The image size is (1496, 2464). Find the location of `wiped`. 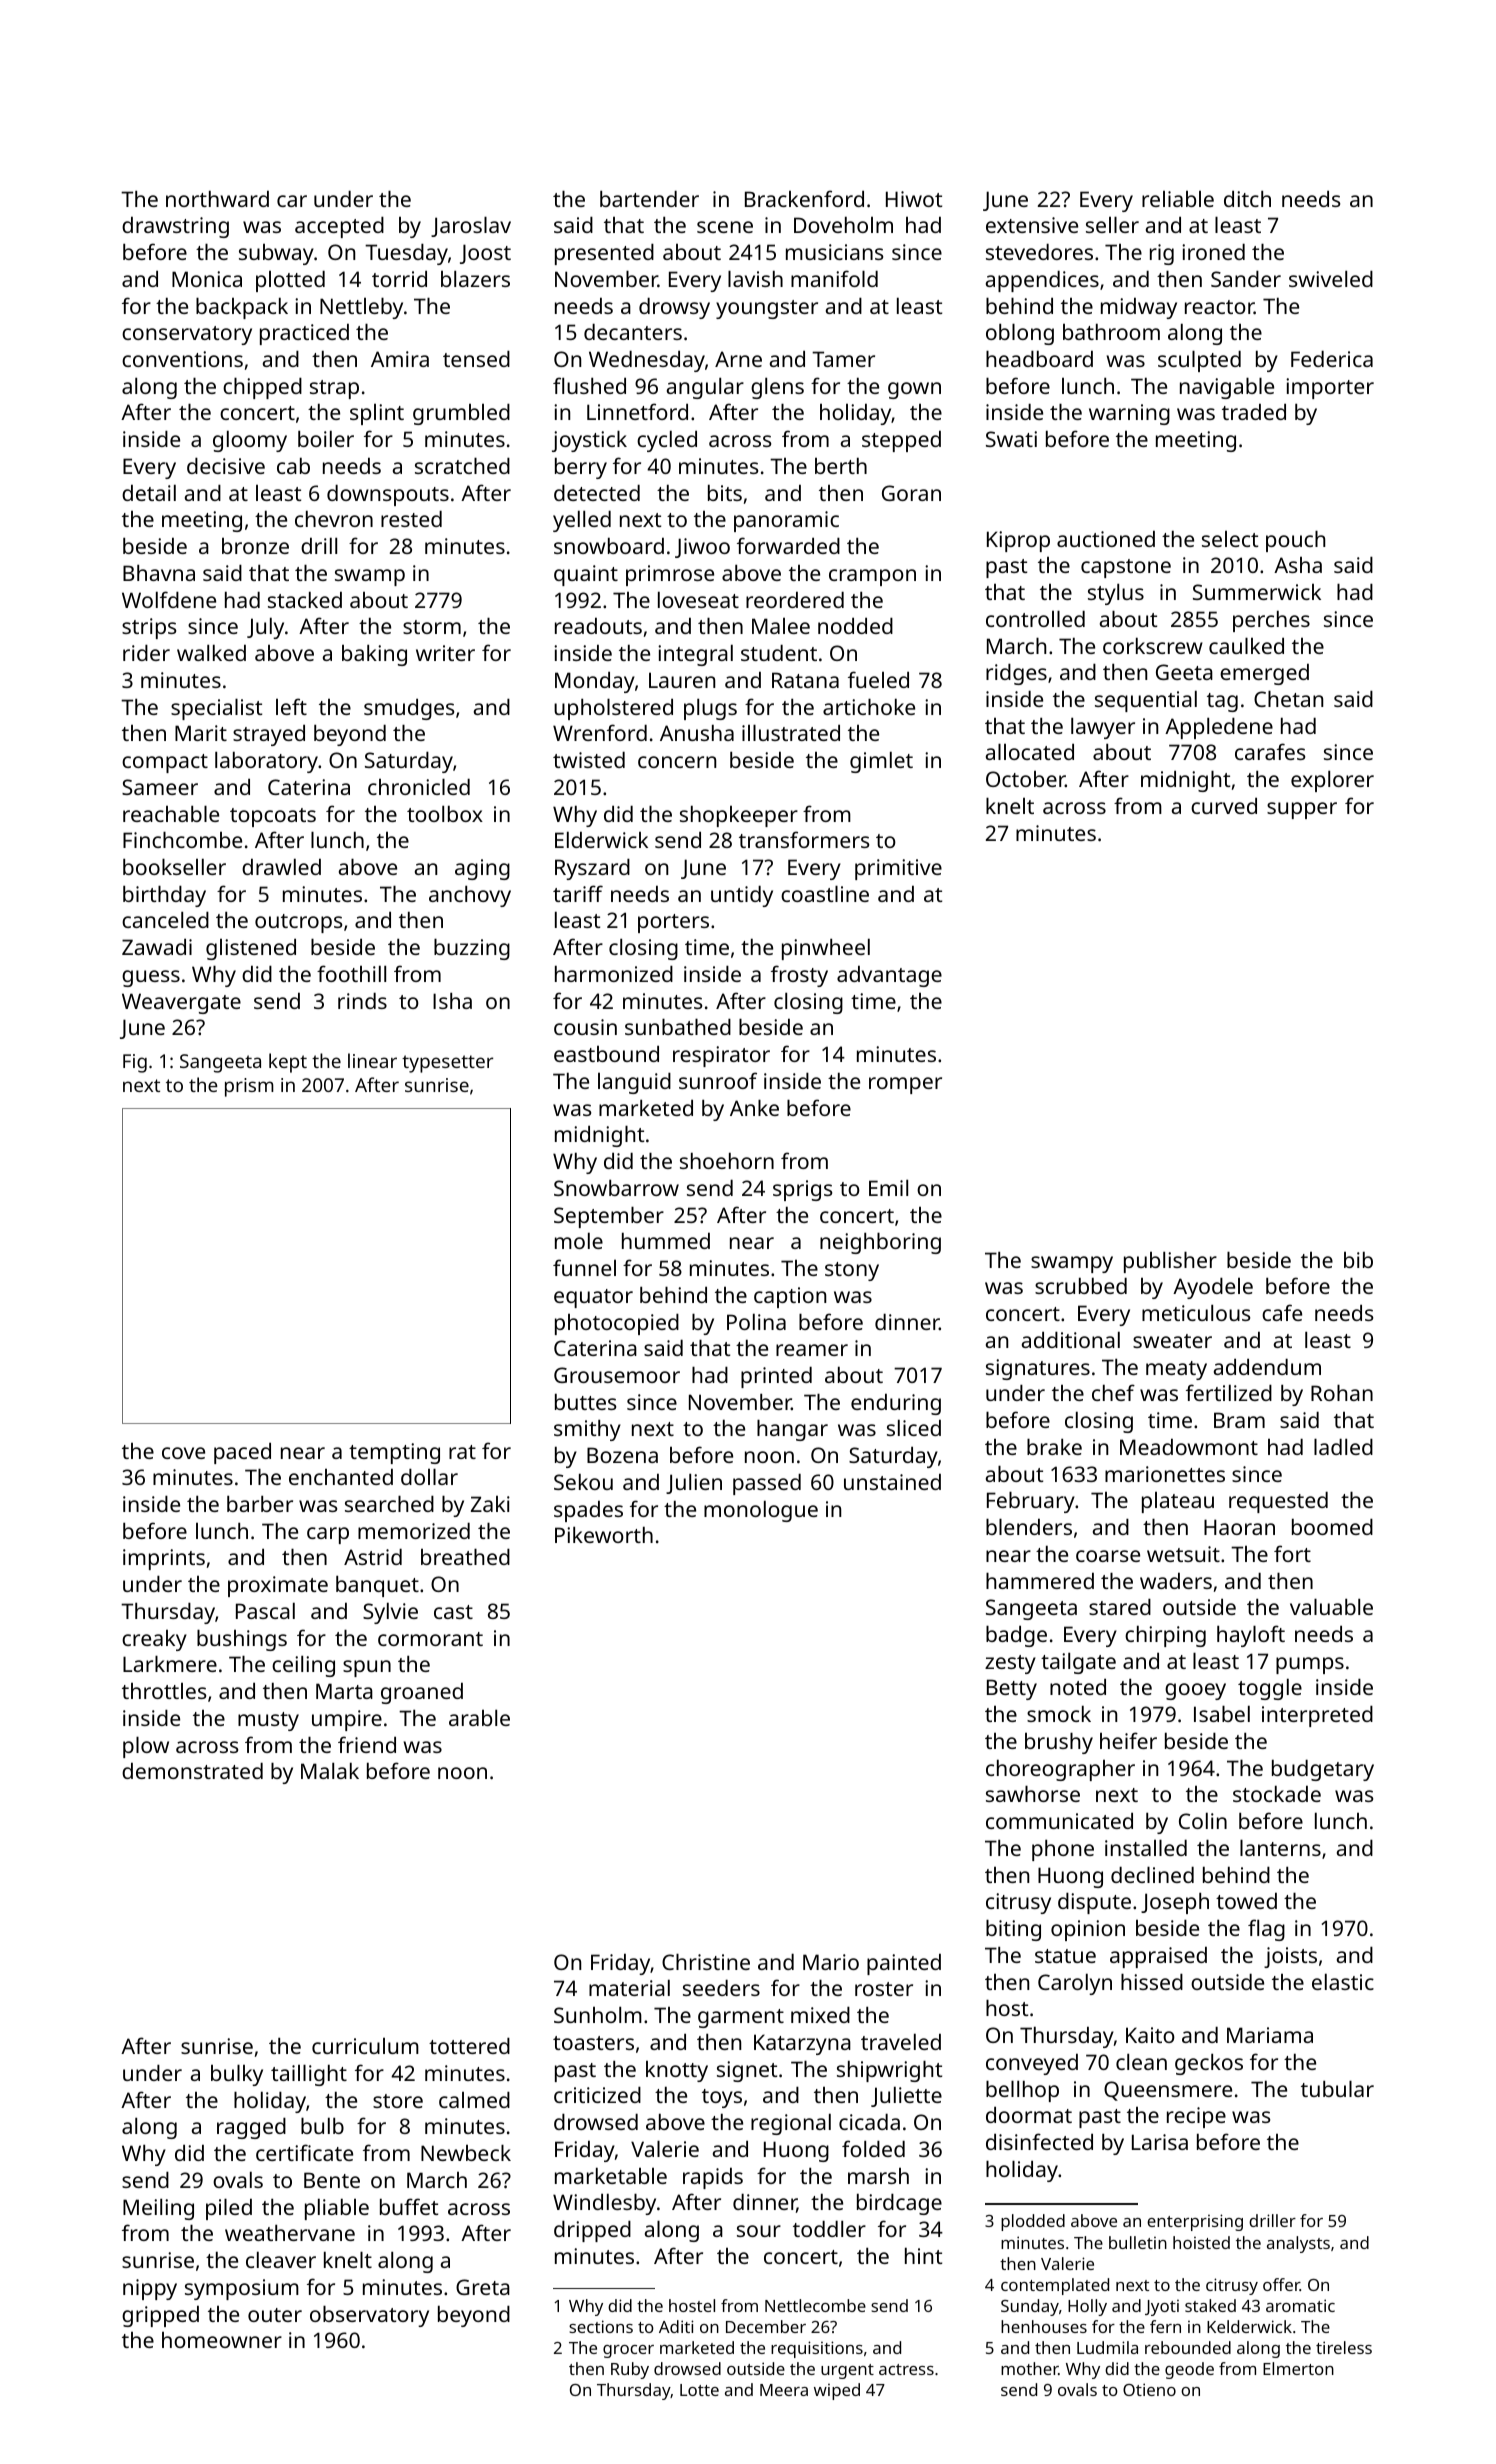

wiped is located at coordinates (837, 2391).
